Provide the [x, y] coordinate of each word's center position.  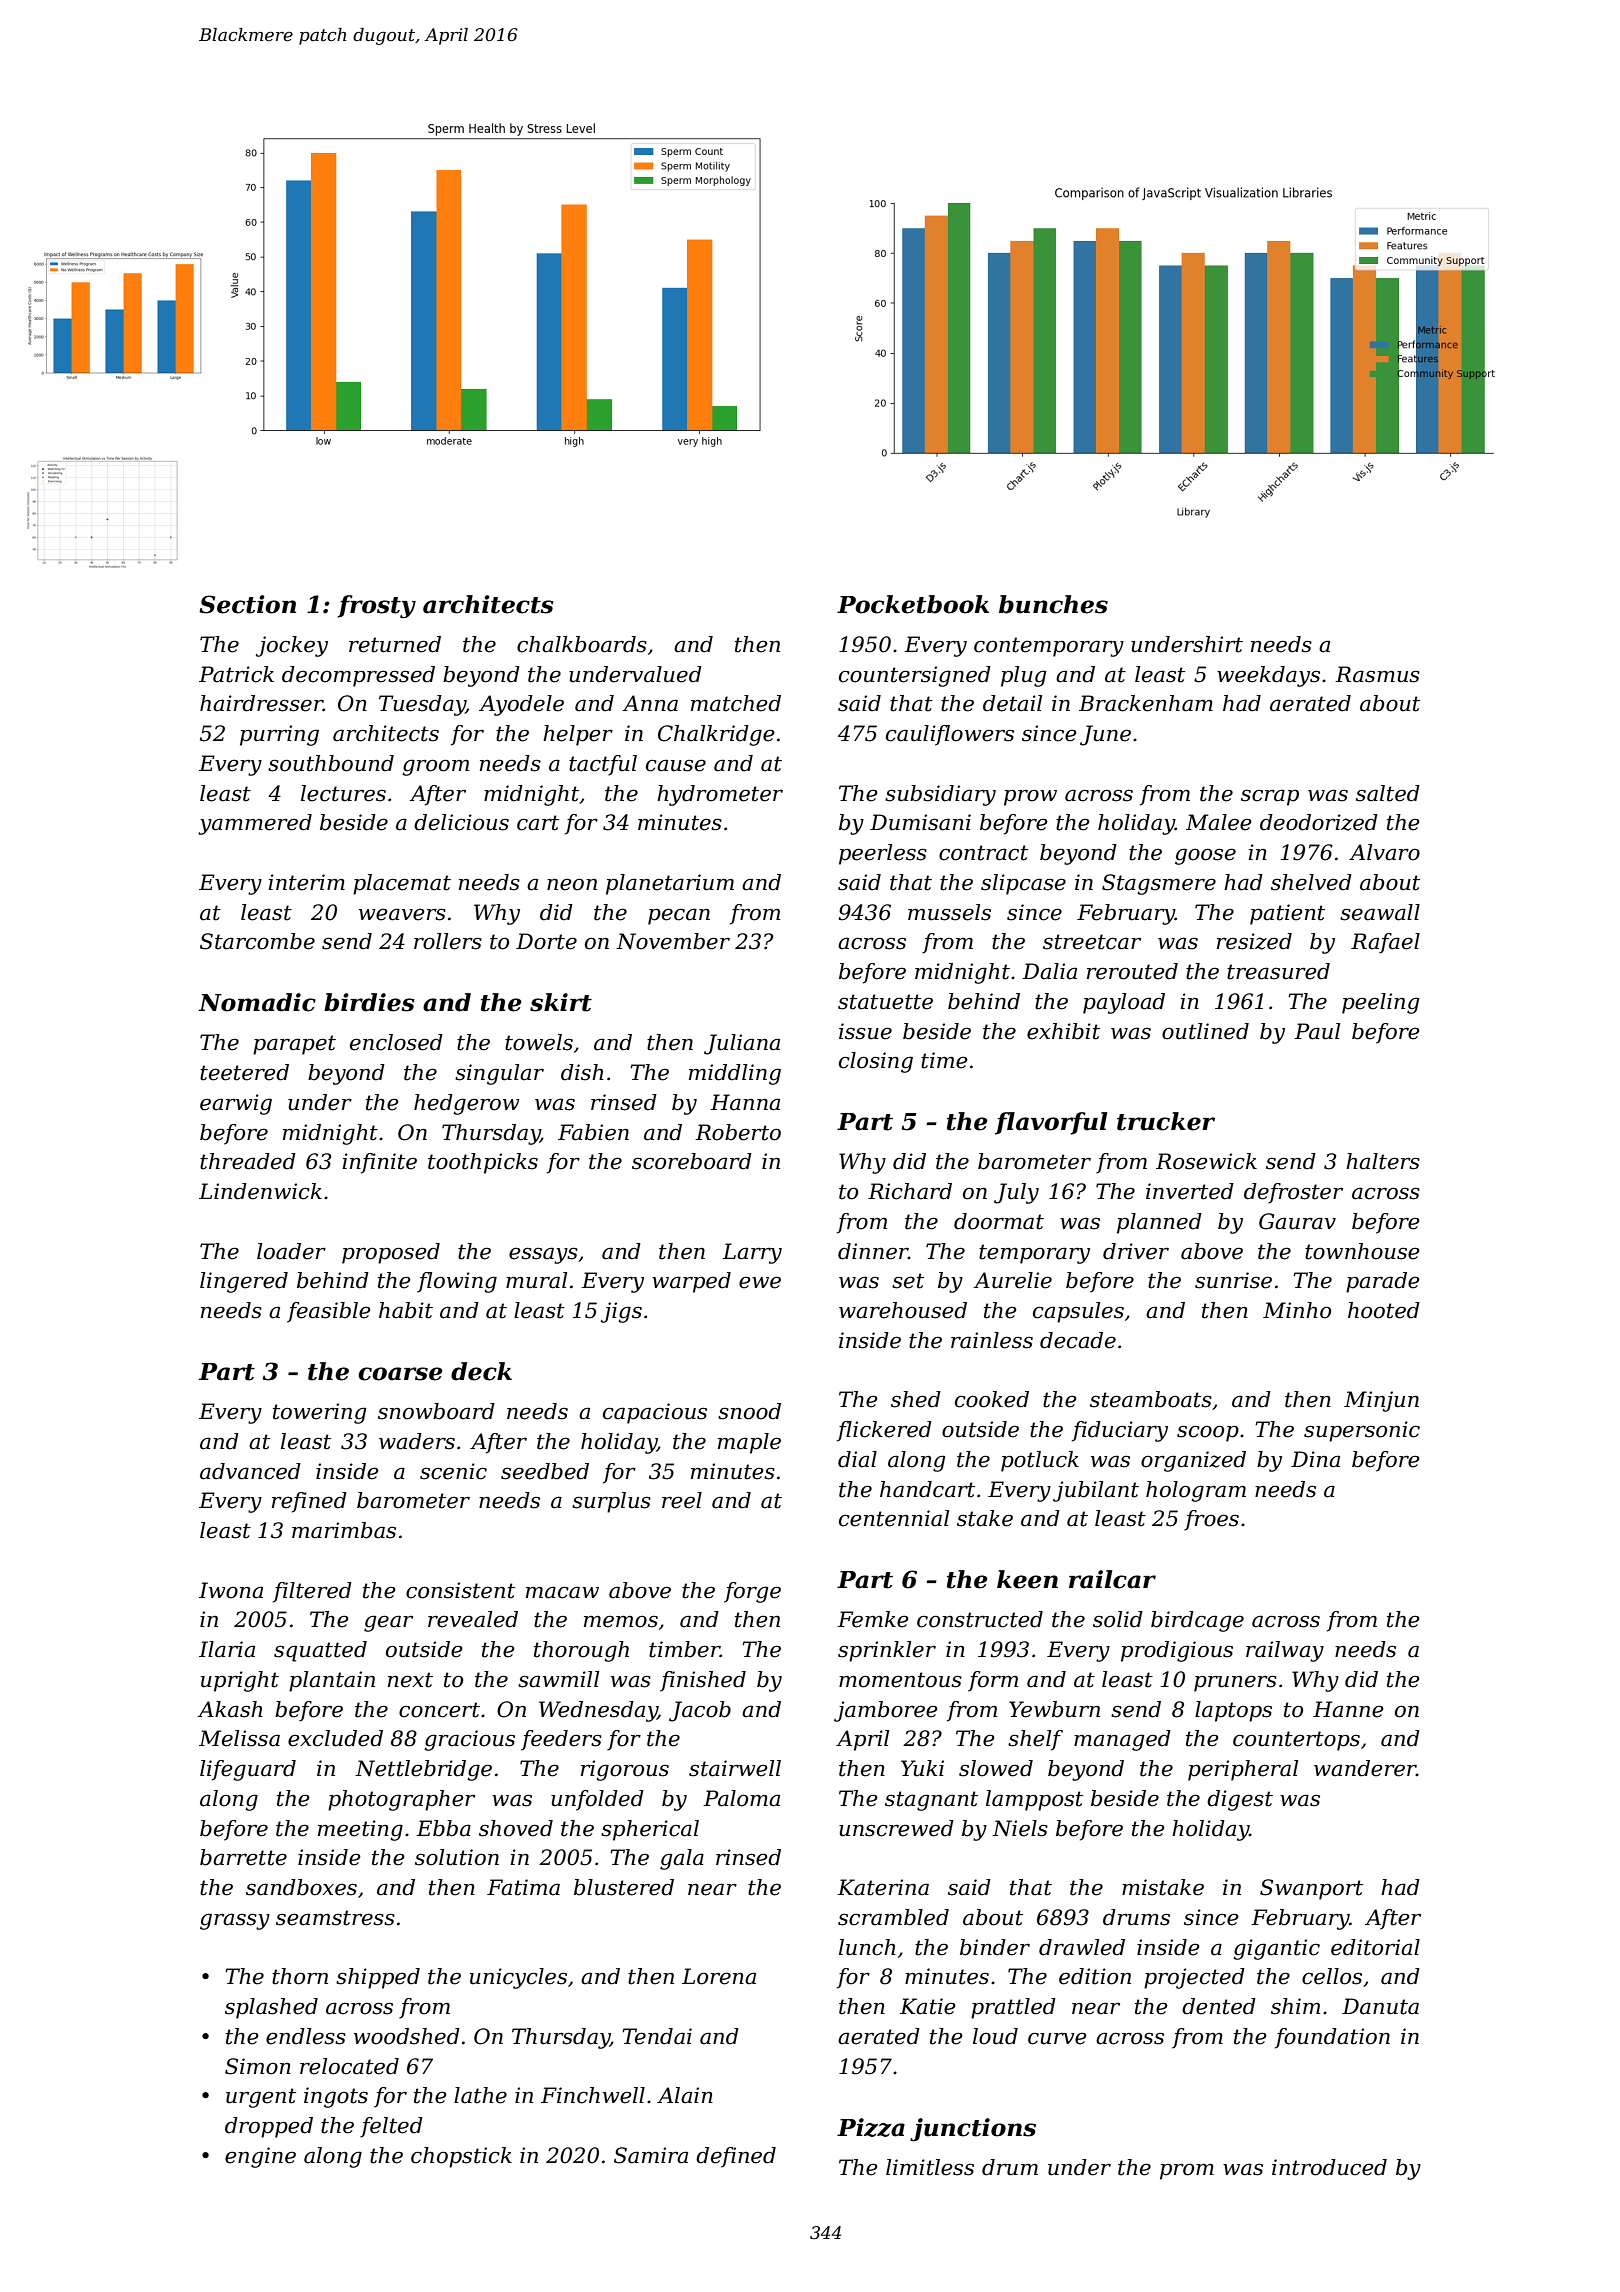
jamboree [886, 1711]
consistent [460, 1590]
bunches [1053, 604]
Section [247, 604]
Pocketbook [913, 604]
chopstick [461, 2157]
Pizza [871, 2127]
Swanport [1311, 1889]
